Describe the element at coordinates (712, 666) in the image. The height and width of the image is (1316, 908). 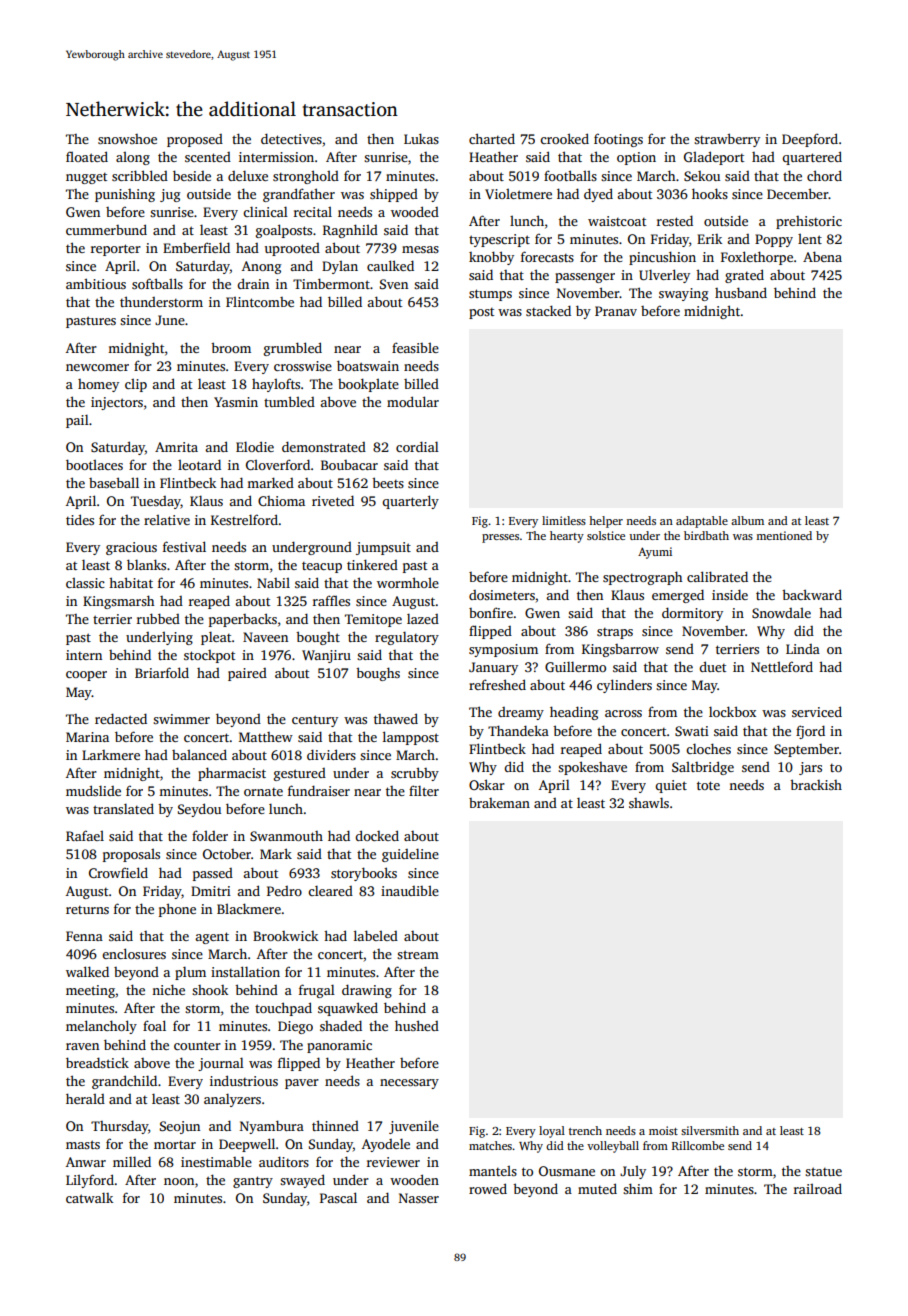
I see `duet` at that location.
